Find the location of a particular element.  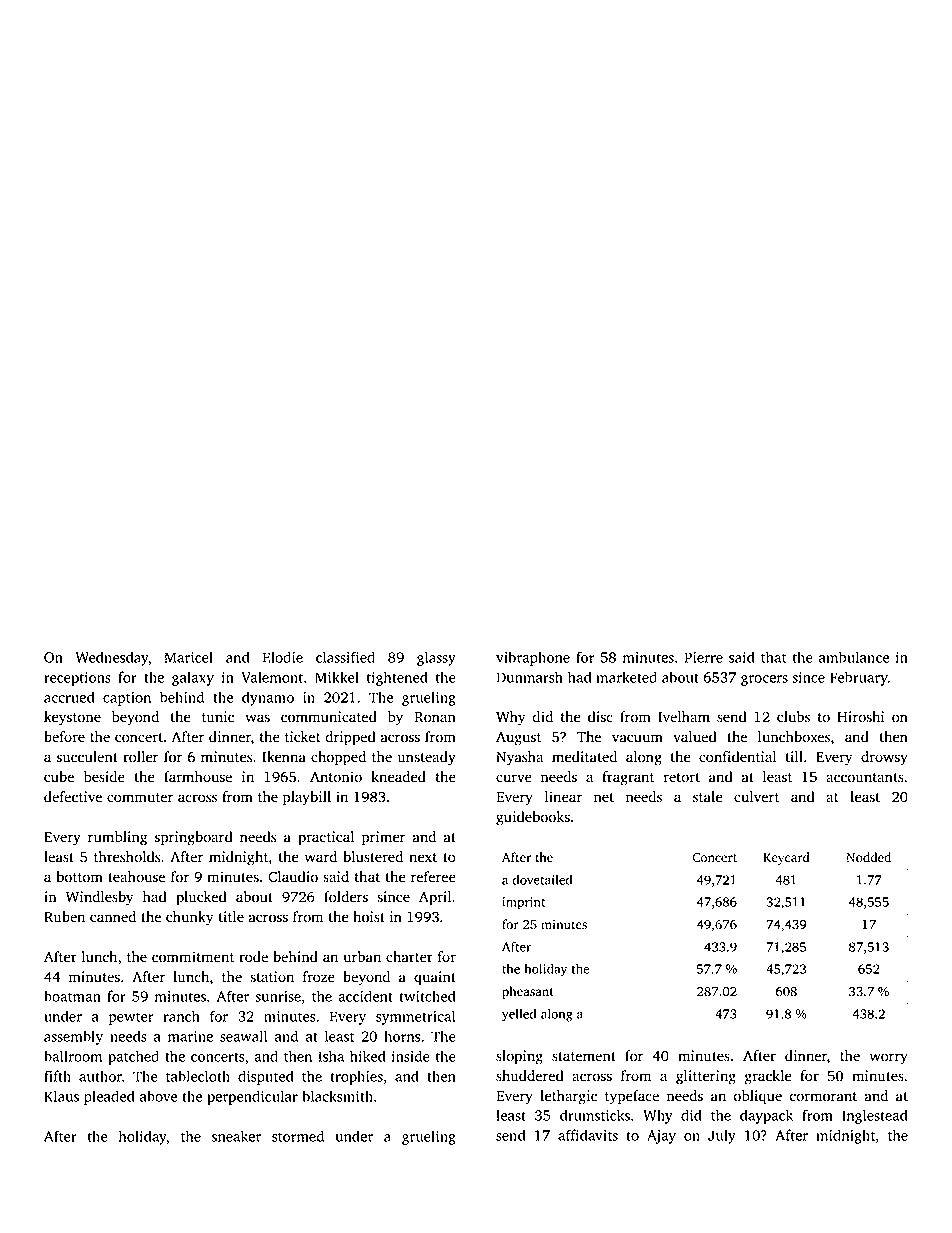

quaint is located at coordinates (435, 978).
